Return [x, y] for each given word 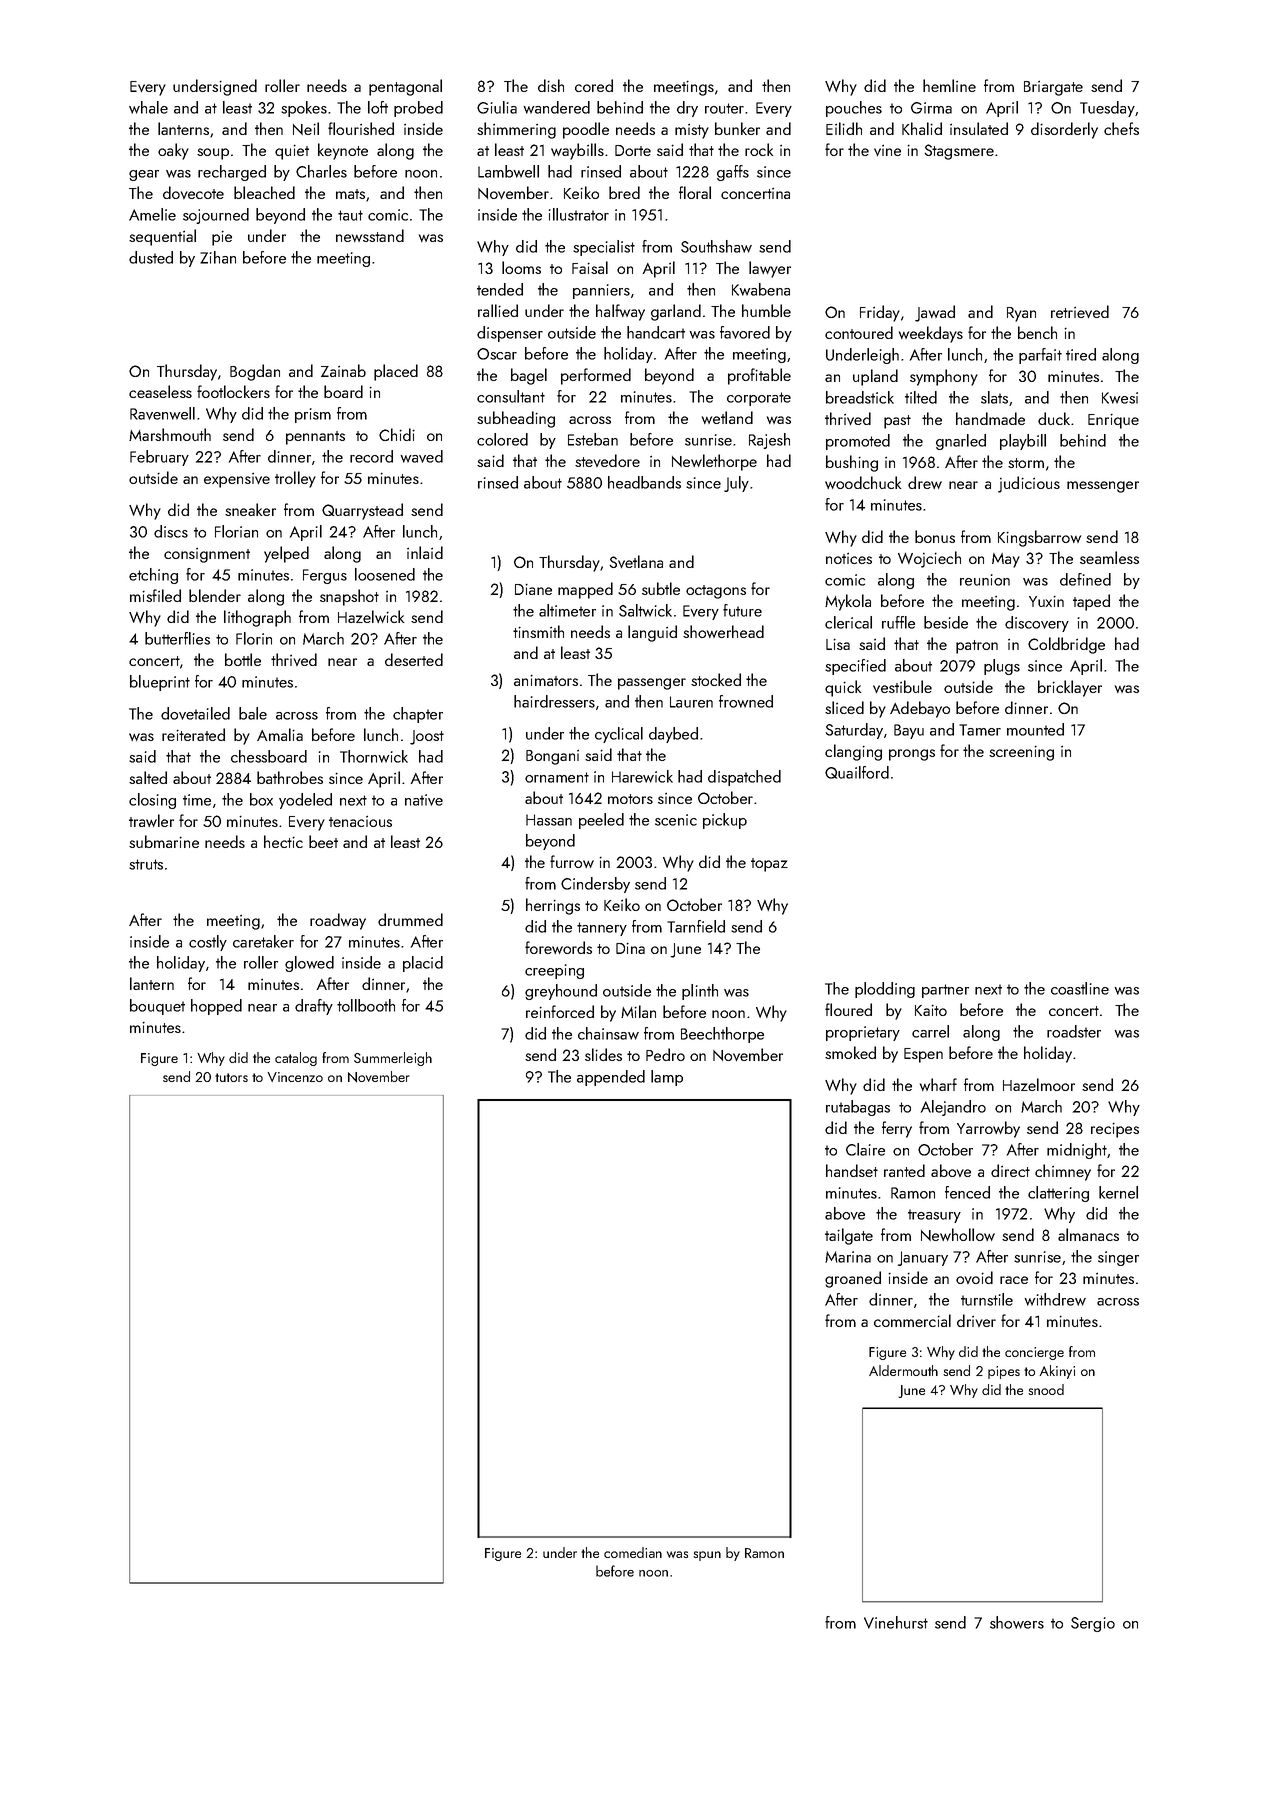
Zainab [343, 370]
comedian [633, 1552]
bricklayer [1070, 688]
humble [766, 310]
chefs [1121, 128]
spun [707, 1556]
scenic [676, 820]
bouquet [157, 1007]
